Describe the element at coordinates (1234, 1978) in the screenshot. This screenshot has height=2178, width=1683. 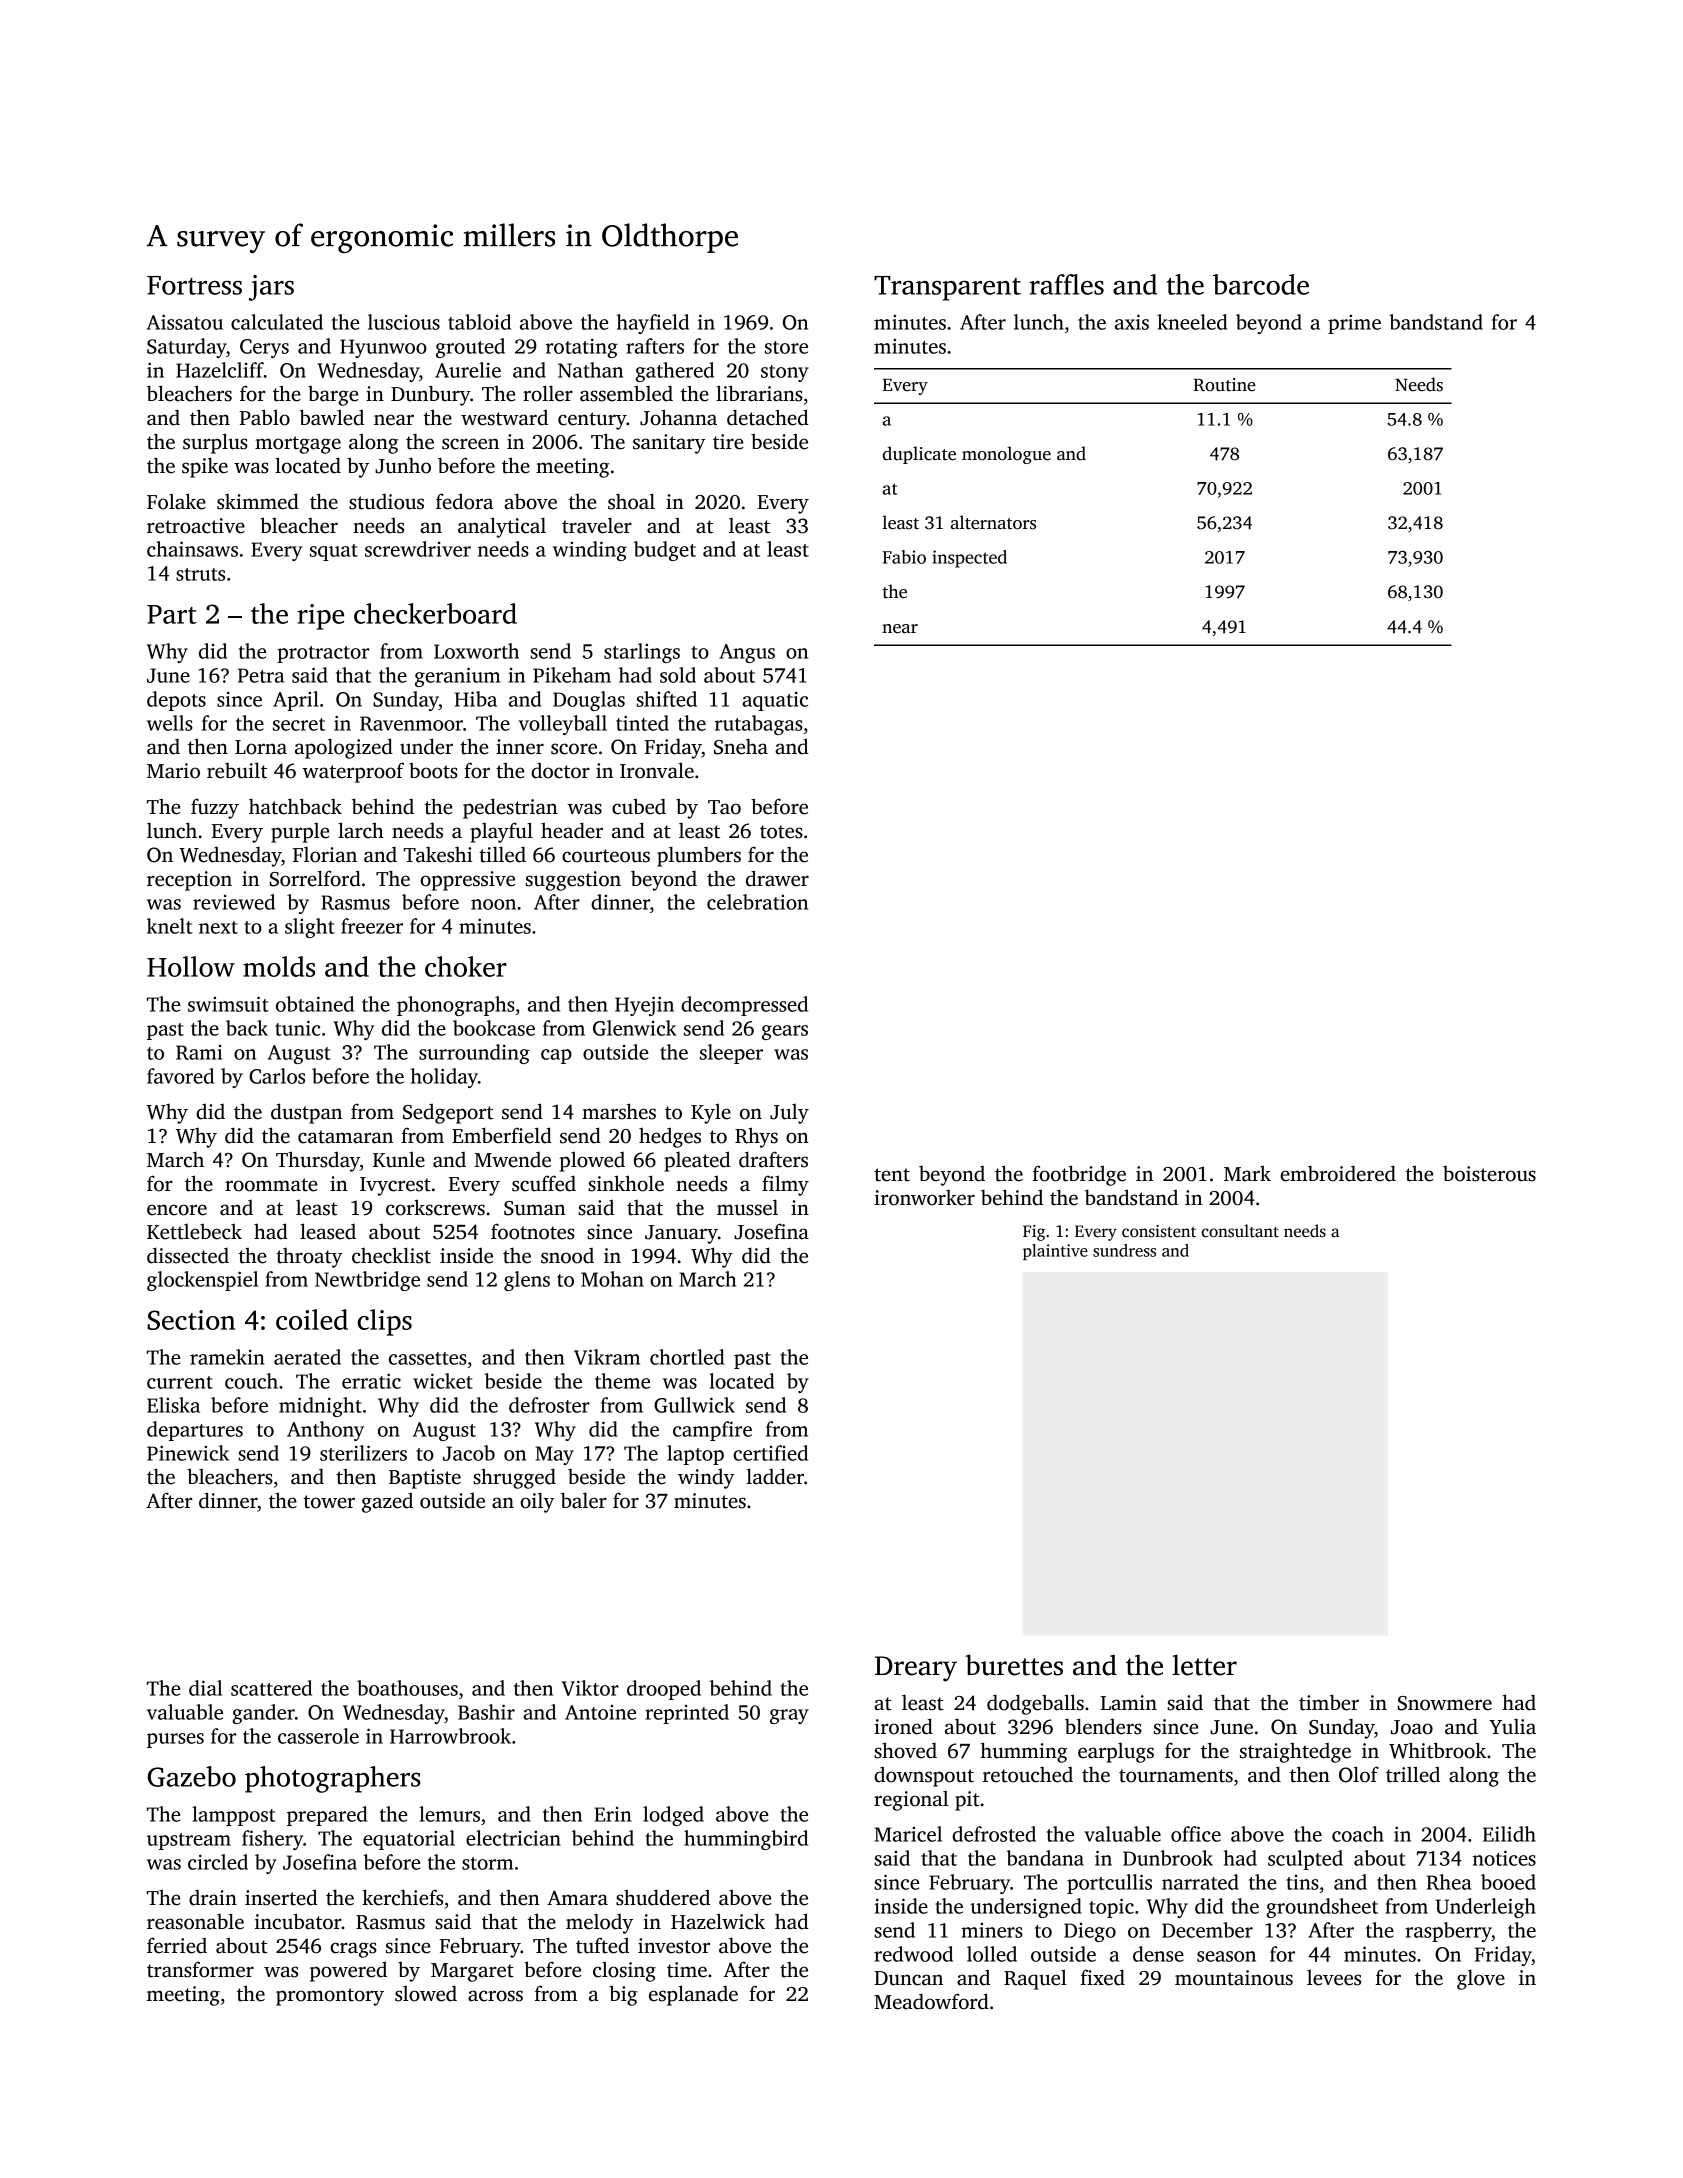
I see `mountainous` at that location.
